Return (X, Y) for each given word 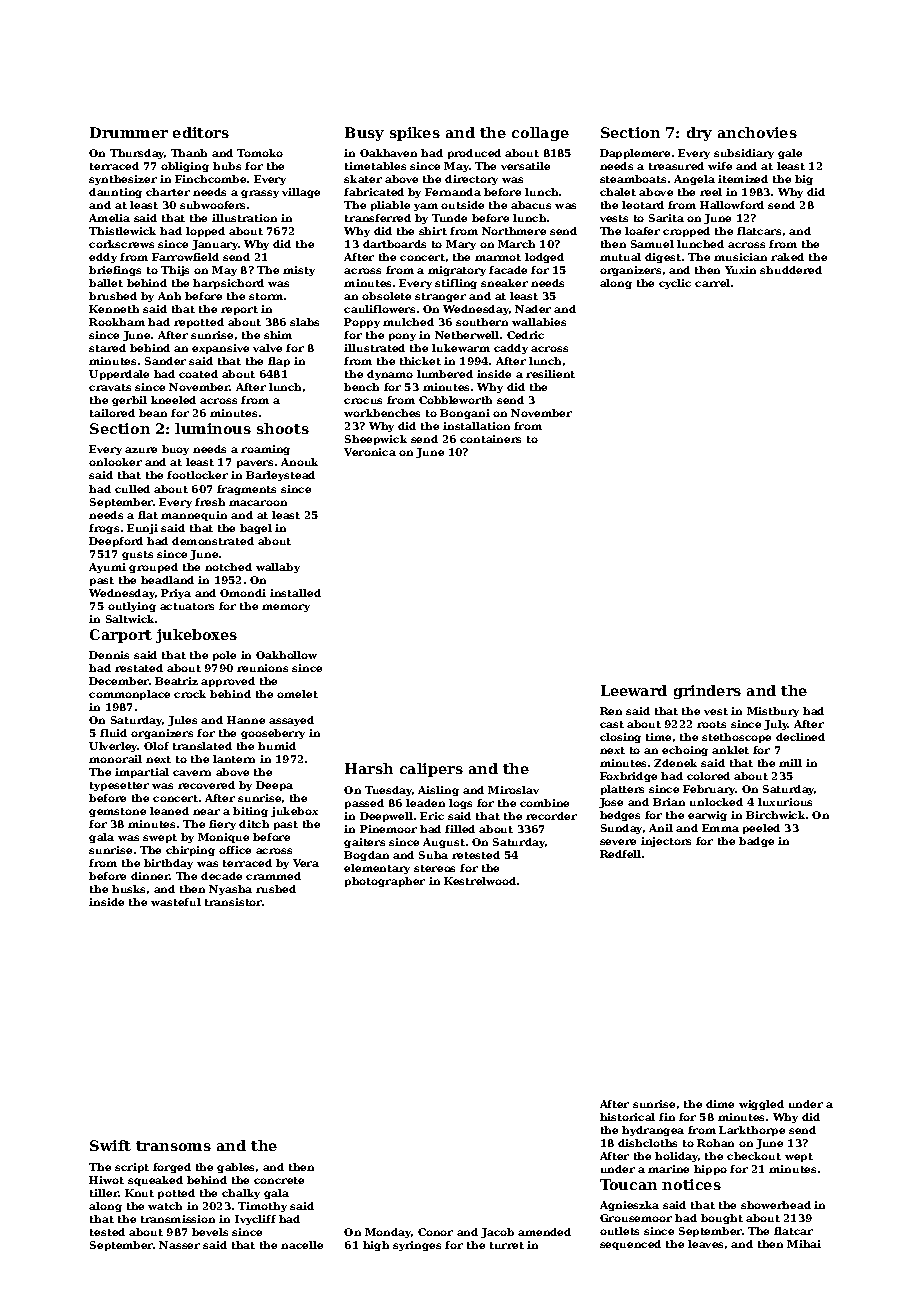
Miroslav (513, 790)
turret (507, 1245)
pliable (390, 206)
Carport (121, 636)
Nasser (179, 1245)
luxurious (785, 802)
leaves (705, 1244)
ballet (106, 283)
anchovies (757, 132)
